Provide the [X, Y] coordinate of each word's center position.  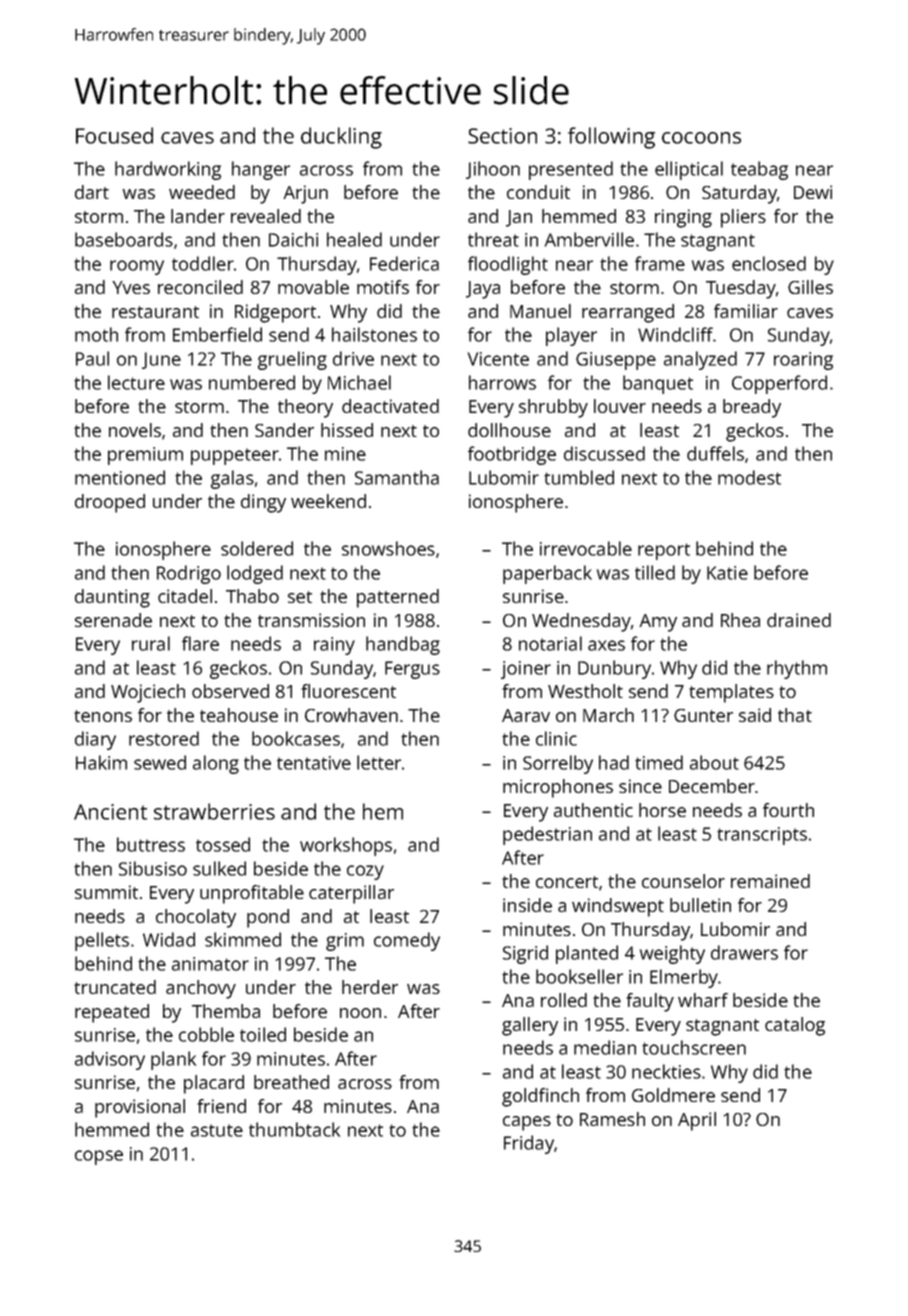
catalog [795, 1026]
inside [527, 905]
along [216, 764]
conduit [538, 192]
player [571, 336]
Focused [114, 135]
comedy [407, 941]
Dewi [813, 192]
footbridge [512, 455]
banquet [658, 384]
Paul [92, 358]
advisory [110, 1060]
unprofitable [252, 894]
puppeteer [235, 456]
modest [749, 477]
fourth [788, 810]
